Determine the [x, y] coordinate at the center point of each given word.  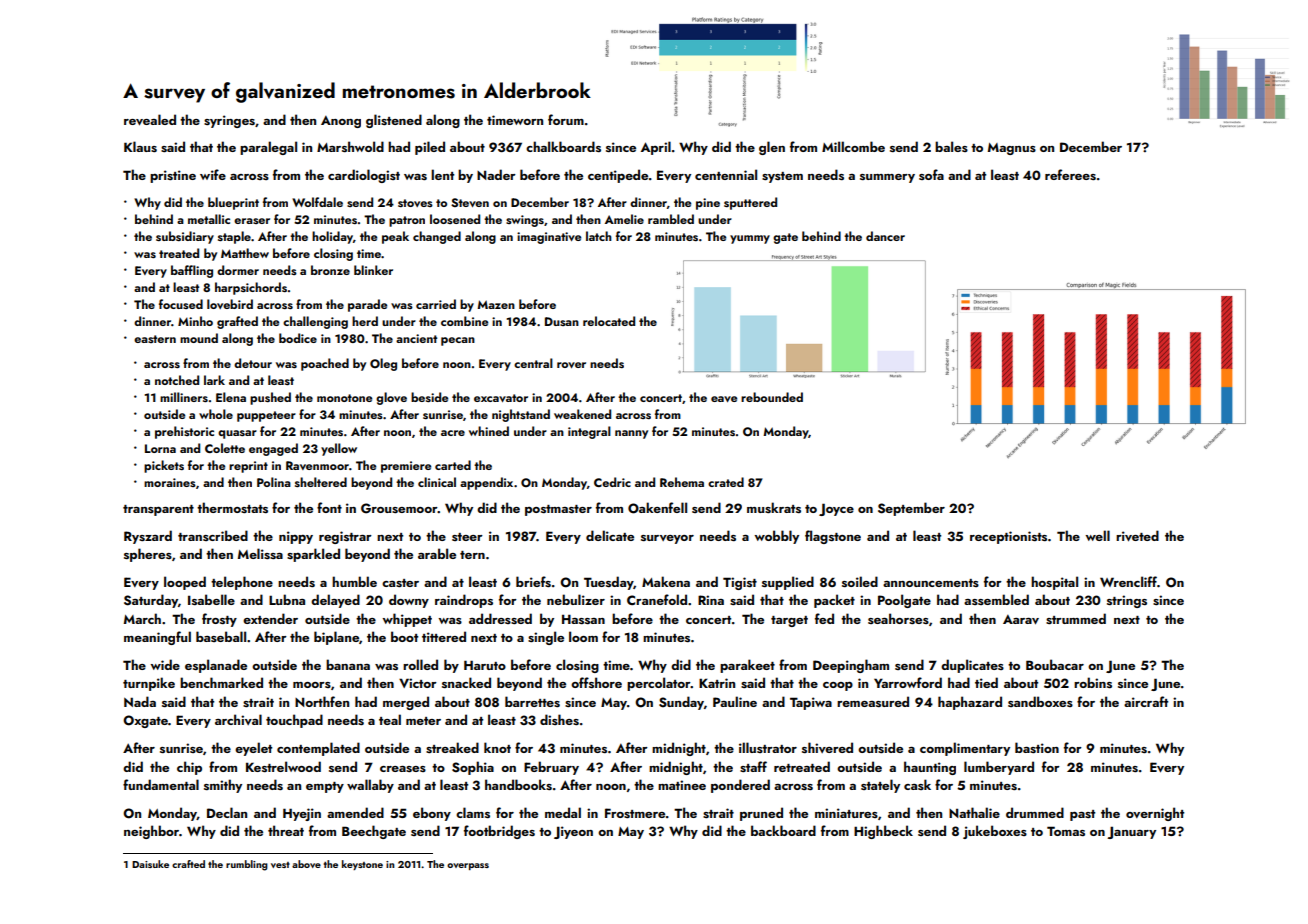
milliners [184, 397]
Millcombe [853, 146]
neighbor [151, 832]
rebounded [772, 397]
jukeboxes [995, 832]
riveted [1137, 536]
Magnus [1012, 149]
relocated [609, 321]
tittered [444, 636]
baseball [221, 636]
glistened [394, 121]
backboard [783, 830]
